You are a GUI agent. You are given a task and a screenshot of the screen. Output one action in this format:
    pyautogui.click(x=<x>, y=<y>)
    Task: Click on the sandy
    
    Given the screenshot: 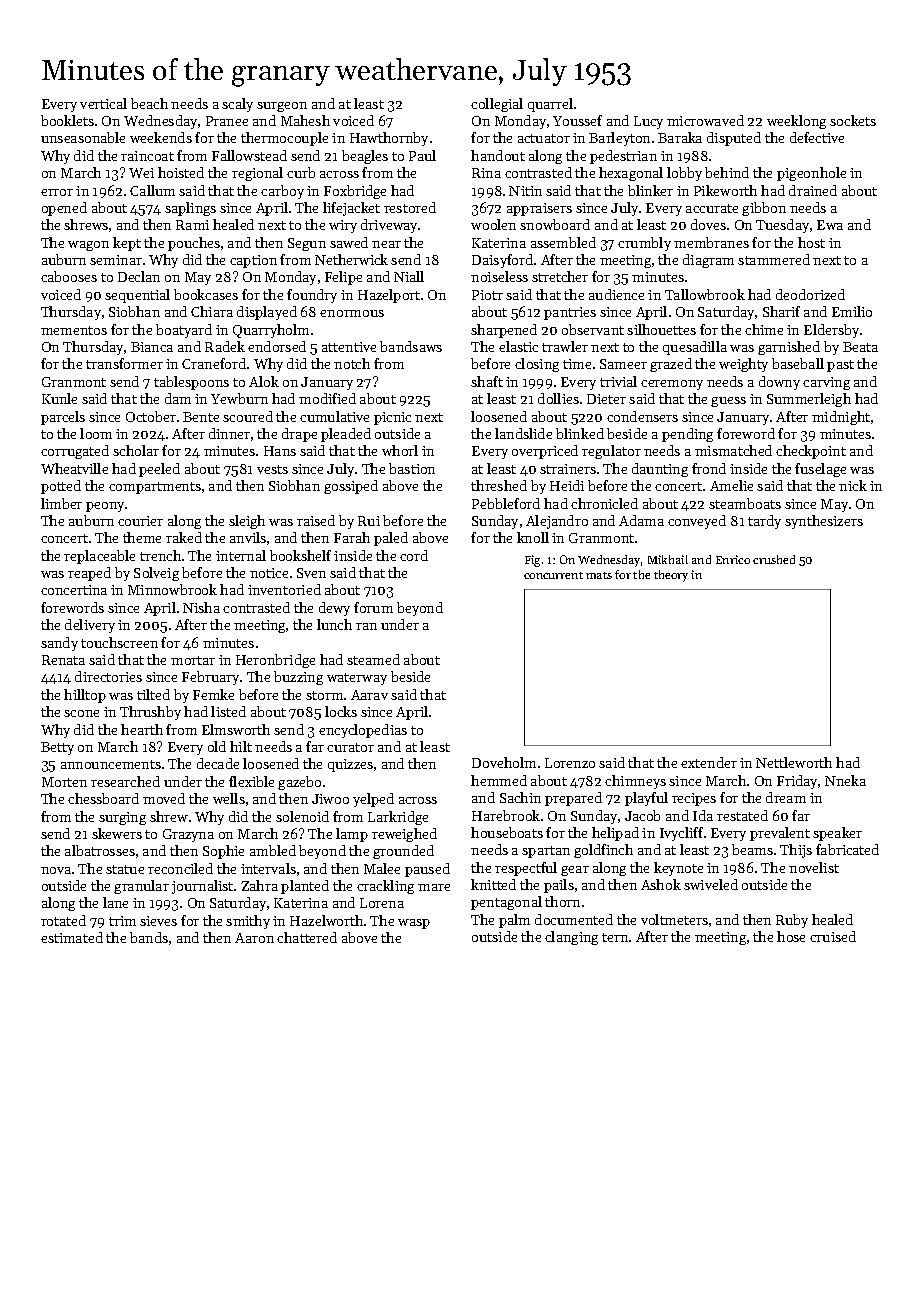 What is the action you would take?
    pyautogui.click(x=59, y=644)
